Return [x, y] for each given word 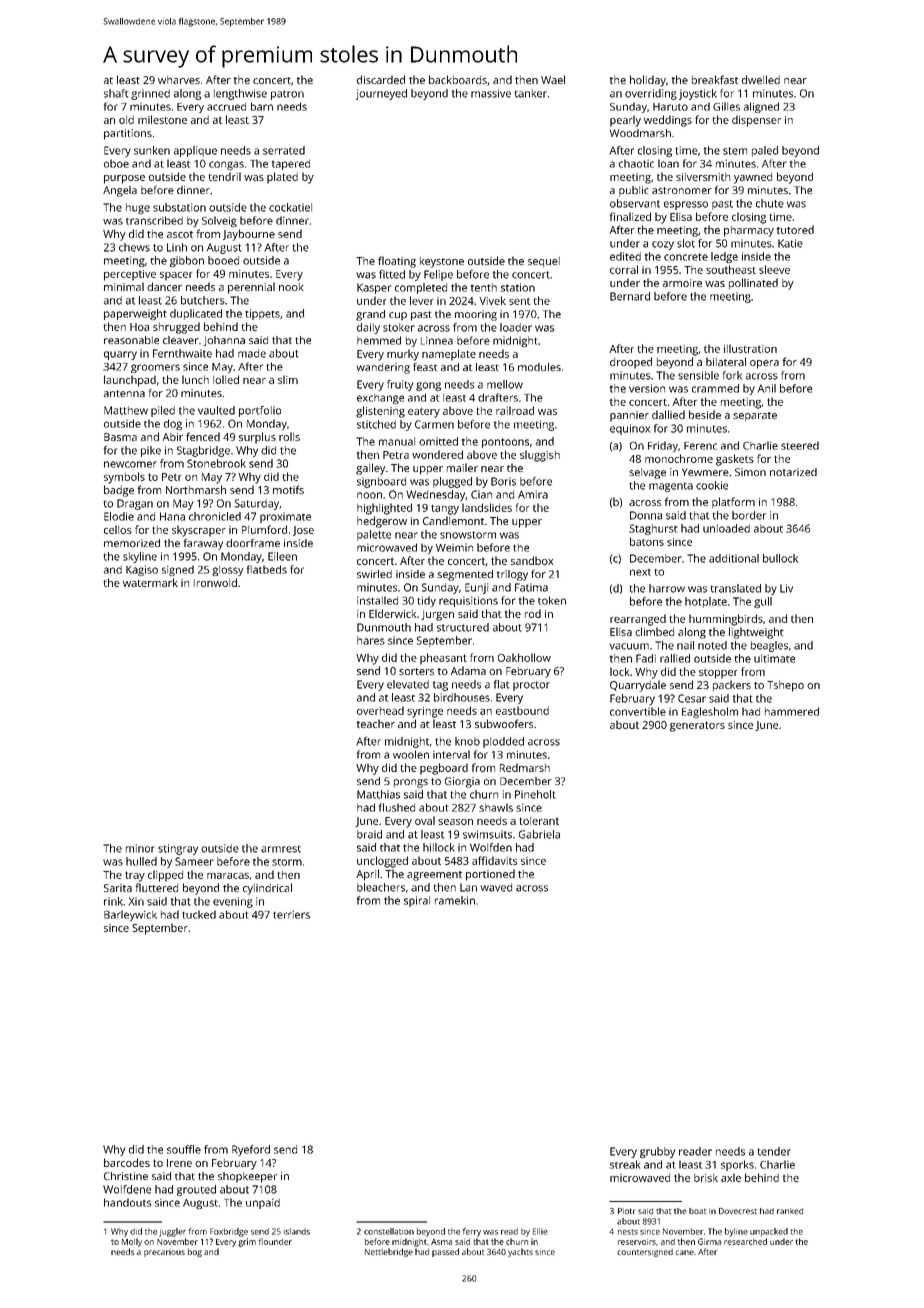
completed [421, 288]
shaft [116, 93]
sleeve [774, 269]
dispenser [756, 121]
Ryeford [251, 1150]
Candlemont [453, 520]
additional [734, 558]
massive [491, 93]
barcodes [127, 1162]
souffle [184, 1149]
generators [697, 726]
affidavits [494, 860]
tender [774, 1151]
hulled [141, 861]
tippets [262, 314]
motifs [288, 489]
